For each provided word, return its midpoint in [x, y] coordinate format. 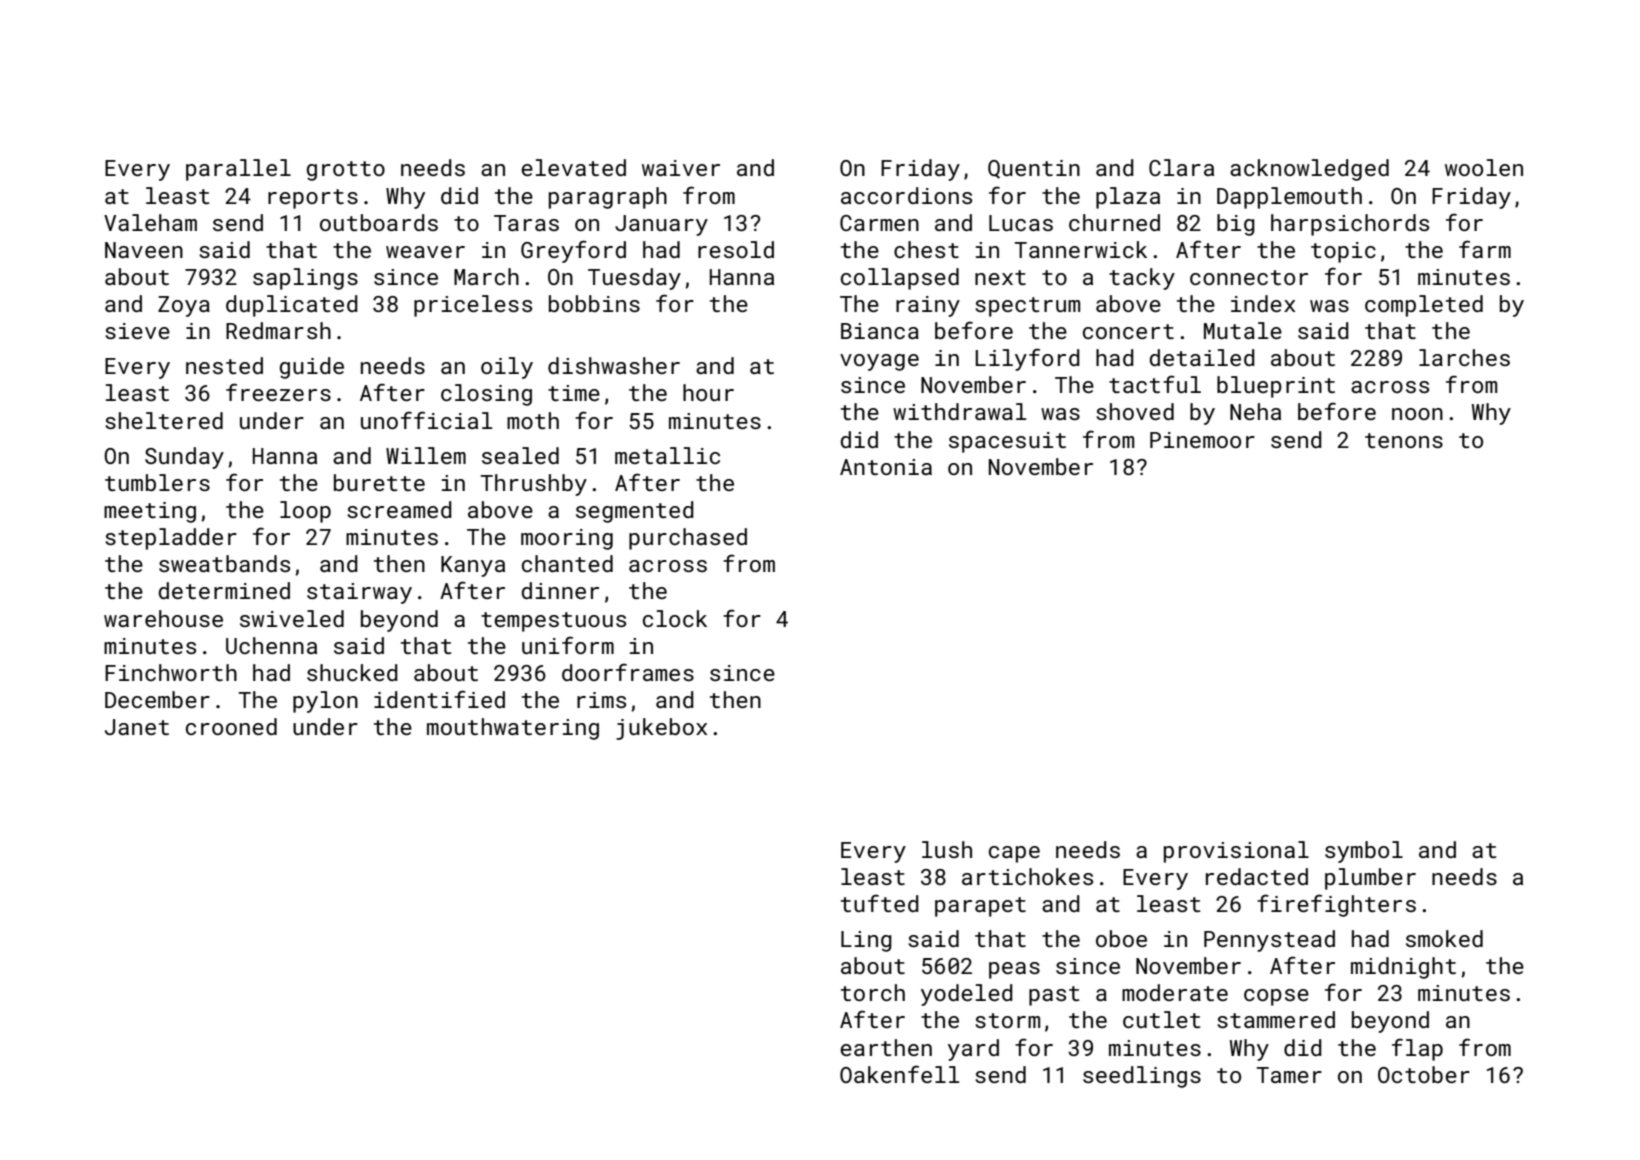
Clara [1181, 167]
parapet [980, 907]
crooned [231, 726]
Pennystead [1269, 941]
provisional [1236, 852]
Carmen [879, 223]
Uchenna [271, 645]
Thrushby [534, 485]
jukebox [661, 729]
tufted [880, 903]
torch [873, 992]
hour [708, 392]
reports [313, 199]
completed [1424, 306]
